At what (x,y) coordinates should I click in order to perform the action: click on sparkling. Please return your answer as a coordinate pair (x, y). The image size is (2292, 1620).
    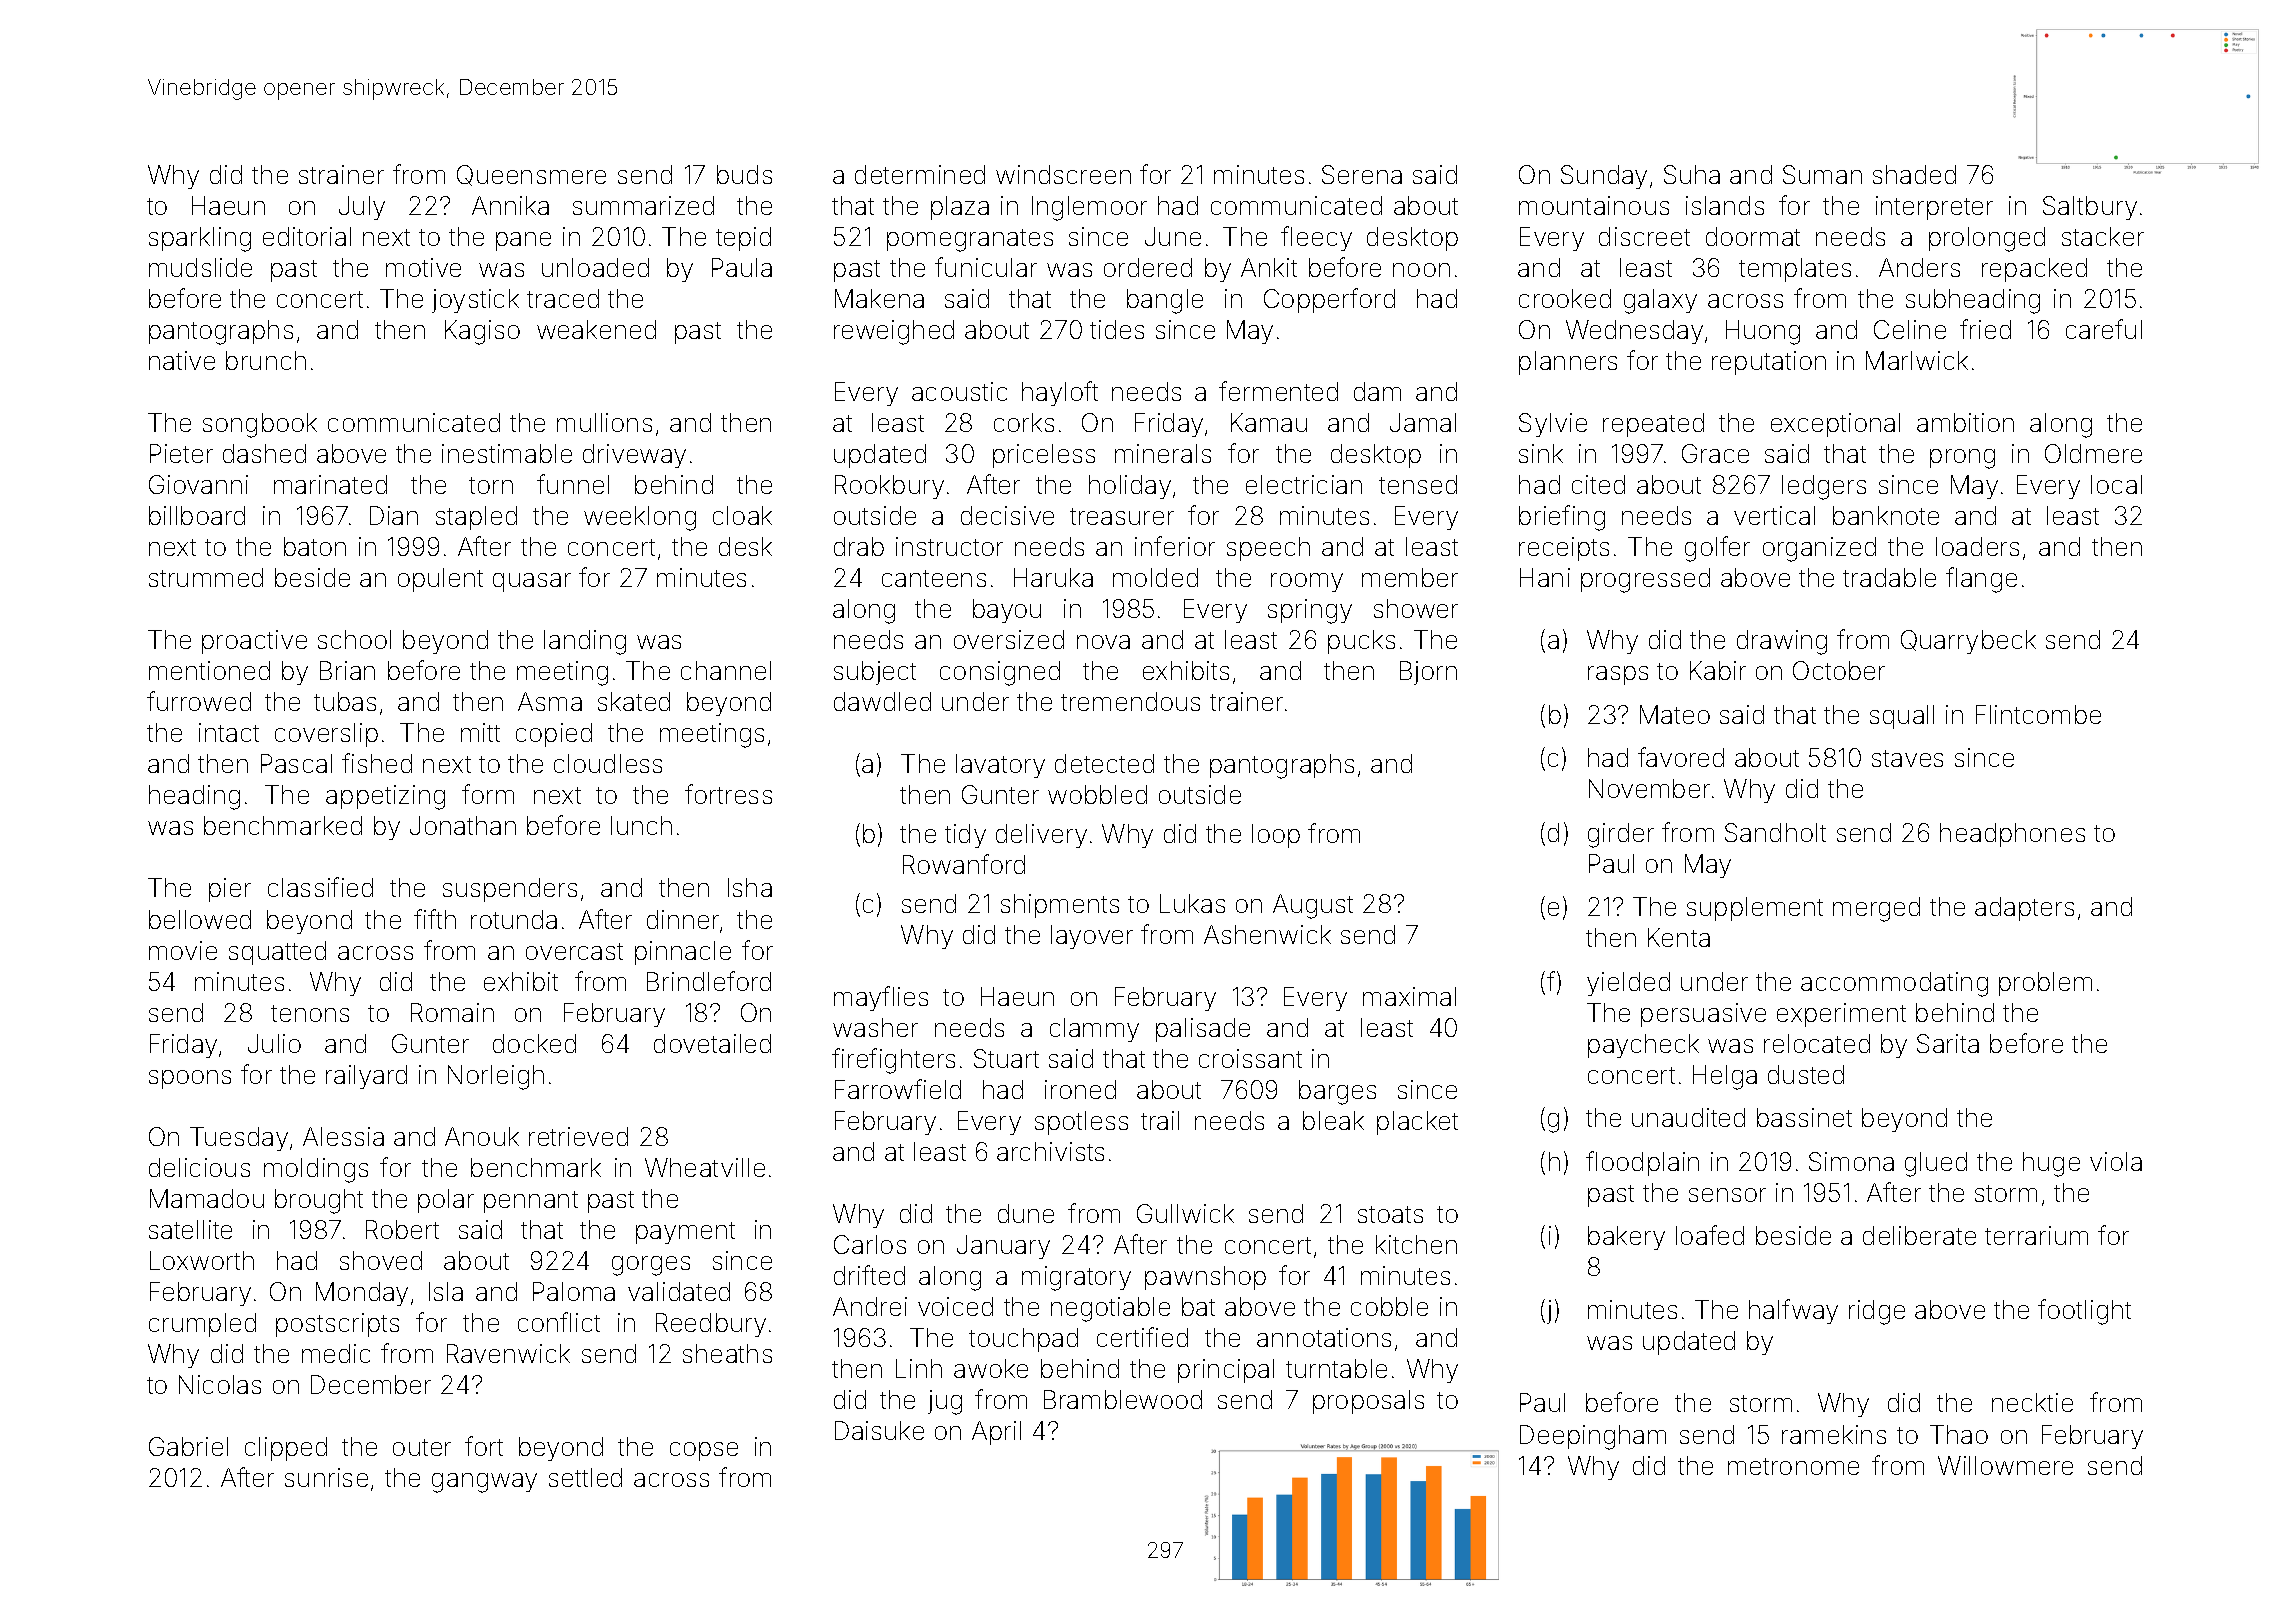
    Looking at the image, I should click on (200, 239).
